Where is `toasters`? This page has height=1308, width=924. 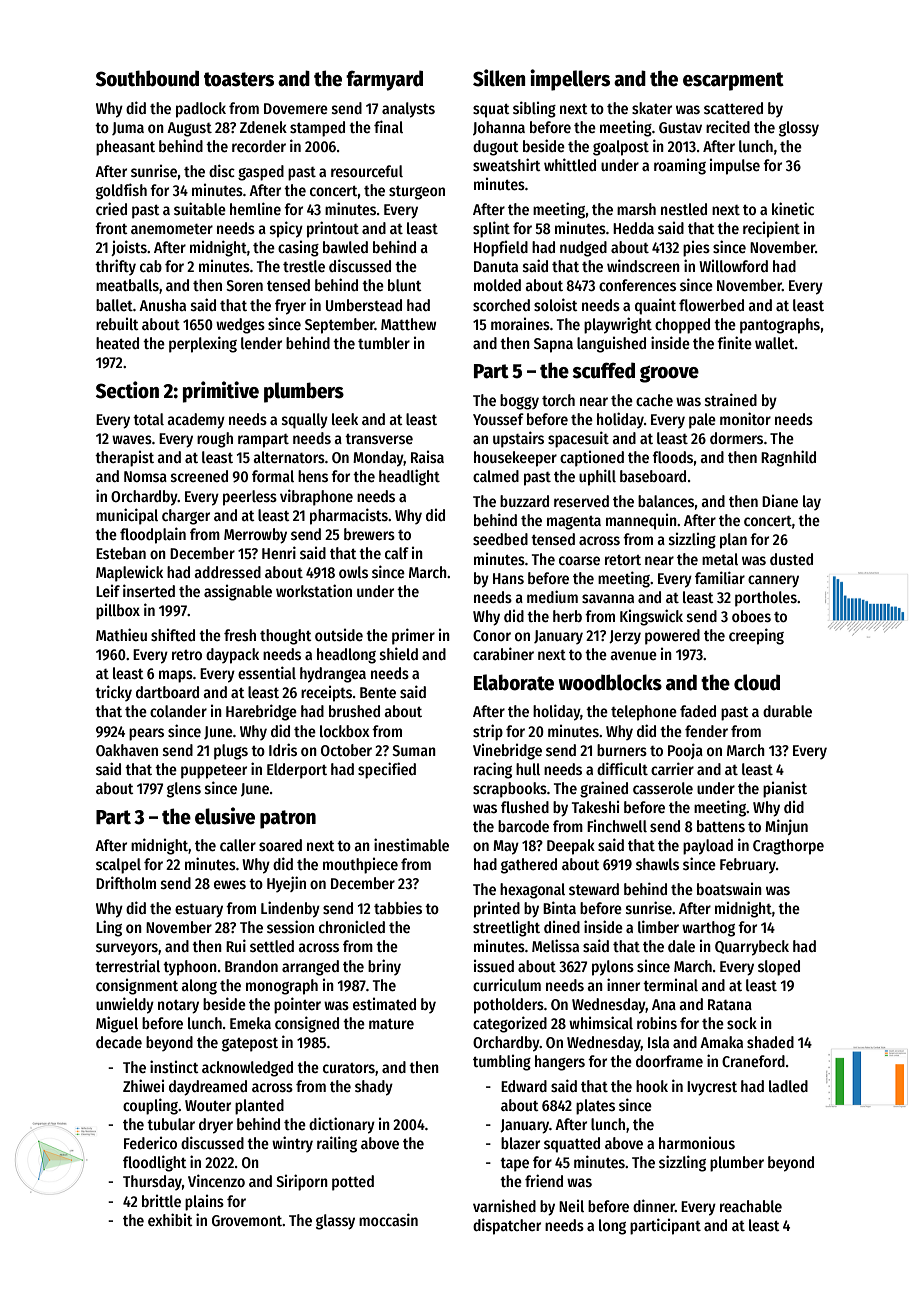 toasters is located at coordinates (239, 79).
